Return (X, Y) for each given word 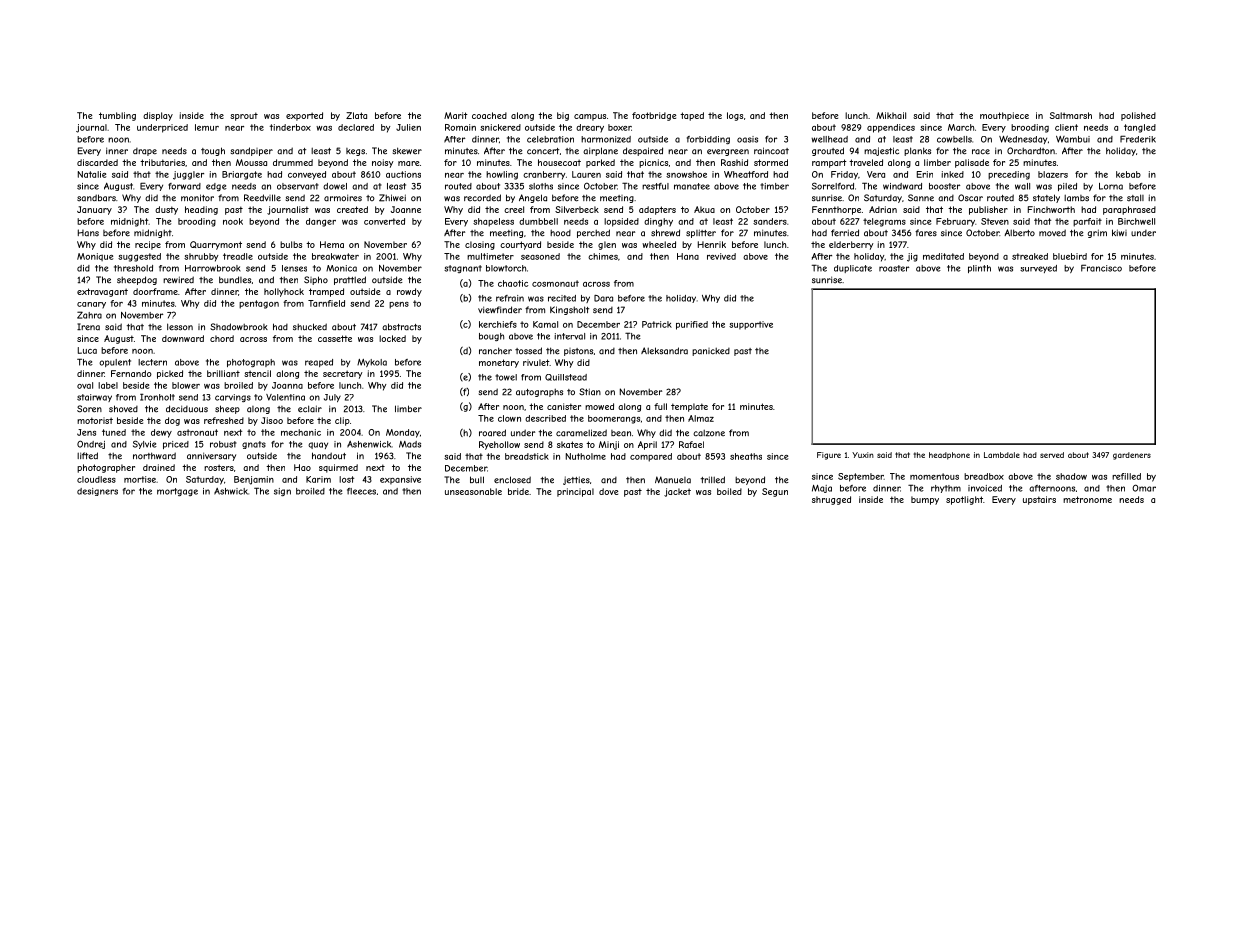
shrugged (831, 500)
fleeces (361, 491)
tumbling (117, 116)
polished (1138, 116)
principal (575, 492)
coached (489, 115)
